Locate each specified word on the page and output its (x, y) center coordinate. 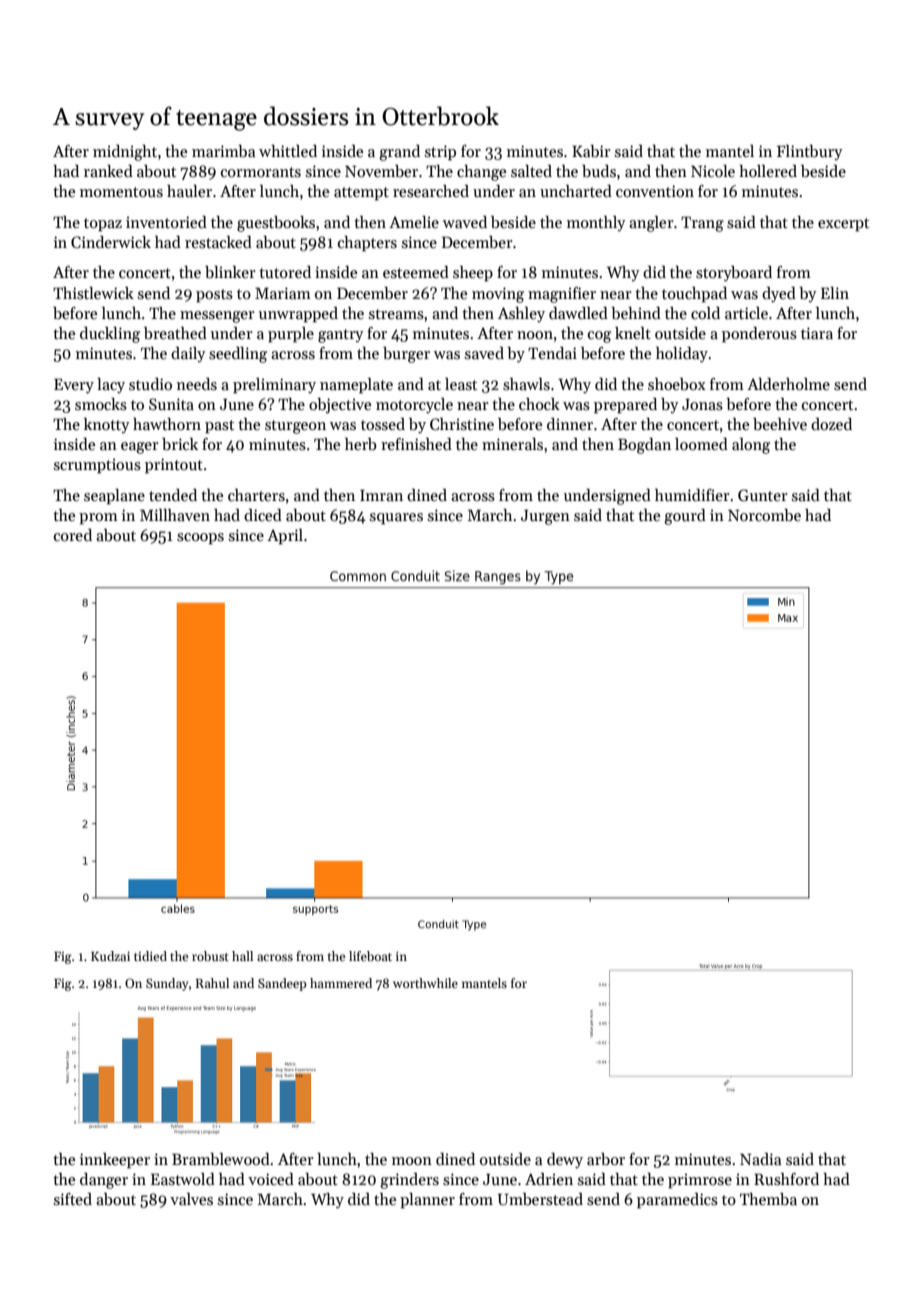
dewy (565, 1161)
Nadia (760, 1159)
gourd (685, 517)
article (746, 313)
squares (396, 519)
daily (188, 355)
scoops (200, 539)
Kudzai (110, 956)
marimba (223, 151)
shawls (526, 384)
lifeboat (370, 956)
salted (531, 171)
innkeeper (115, 1161)
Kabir (591, 151)
